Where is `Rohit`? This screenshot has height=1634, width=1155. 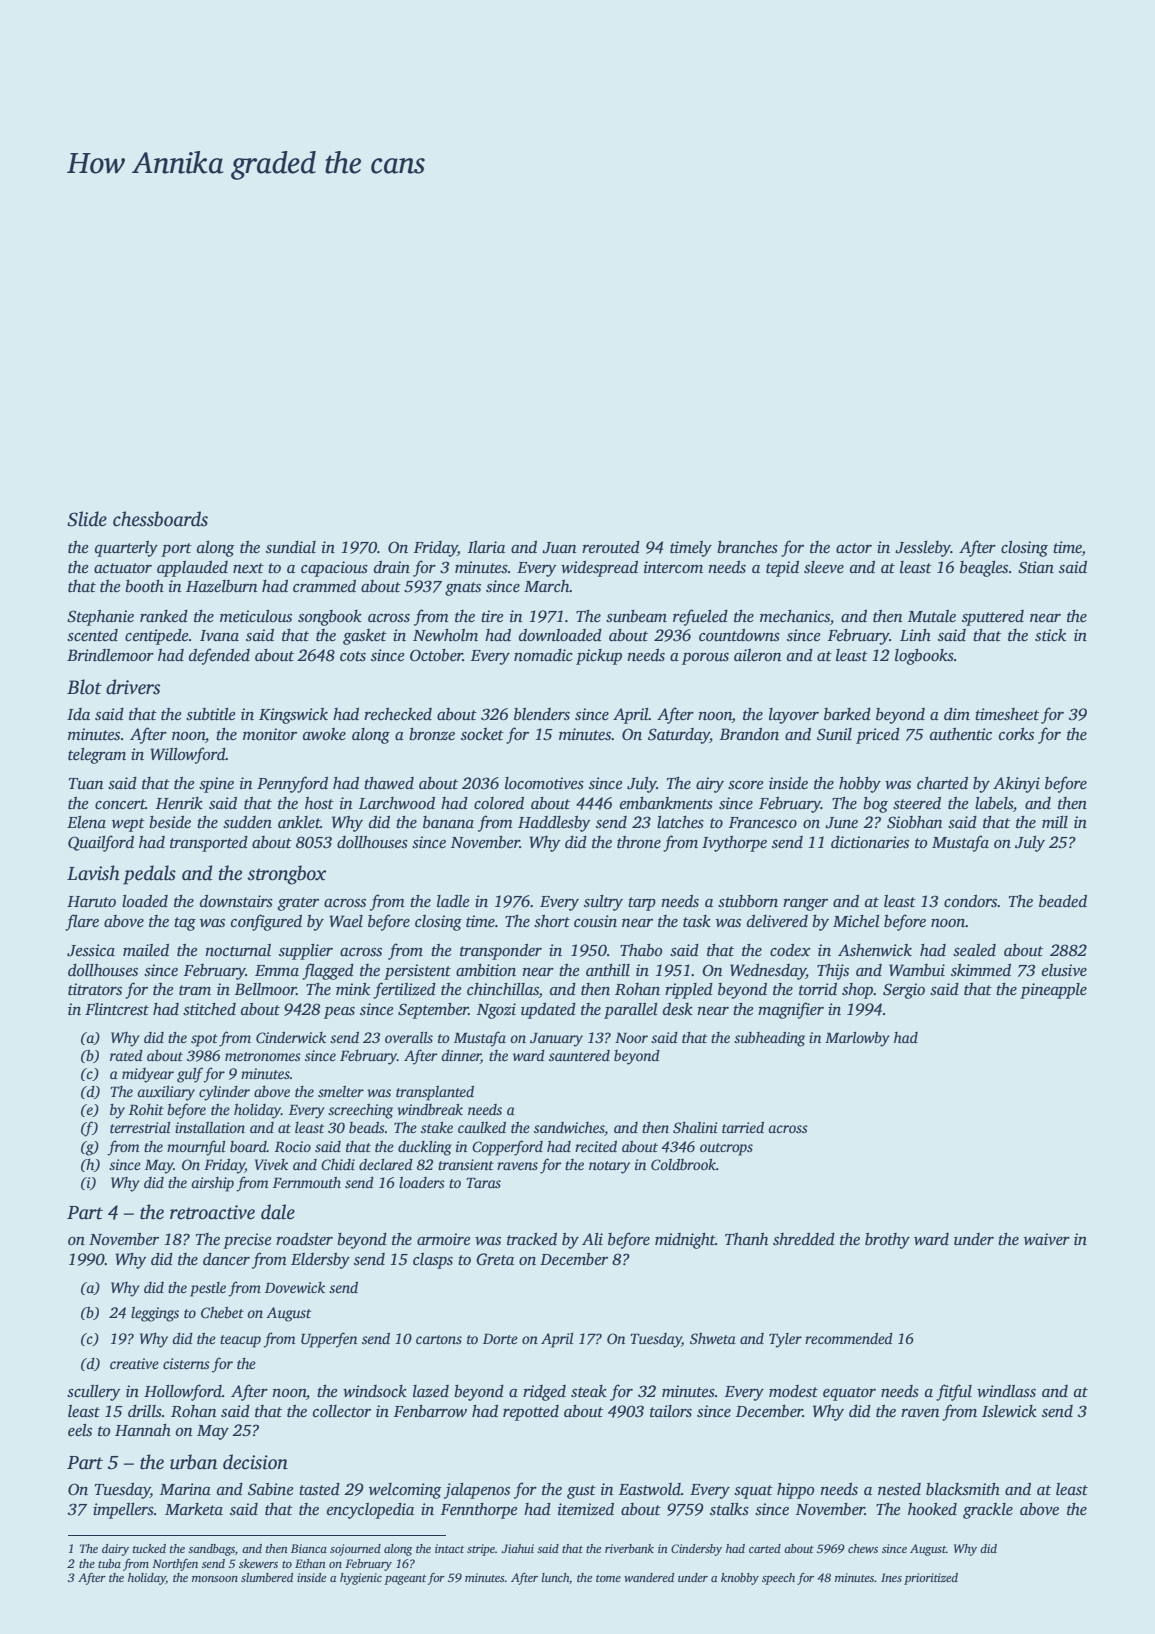 Rohit is located at coordinates (146, 1109).
